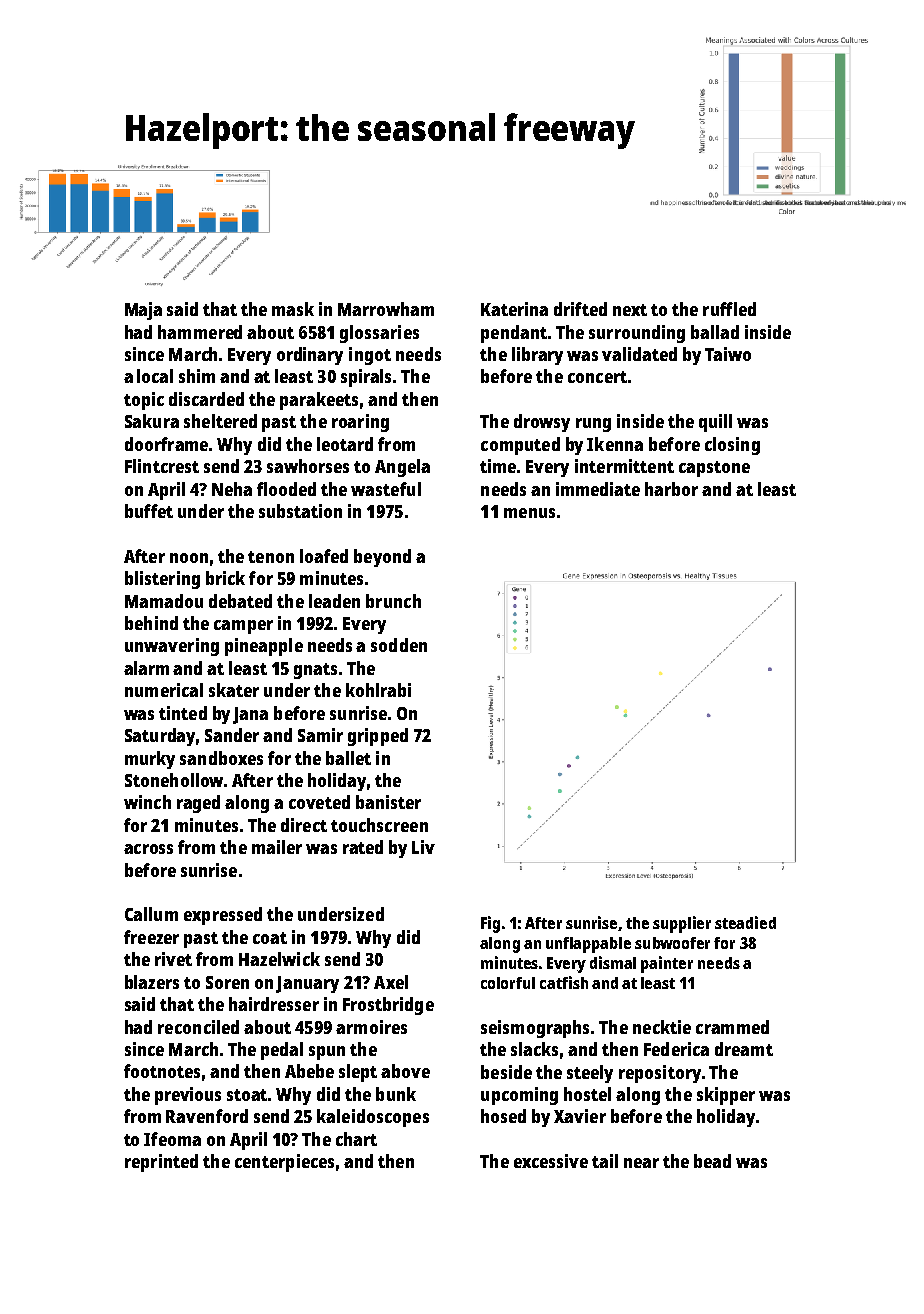  What do you see at coordinates (672, 943) in the screenshot?
I see `subwoofer` at bounding box center [672, 943].
